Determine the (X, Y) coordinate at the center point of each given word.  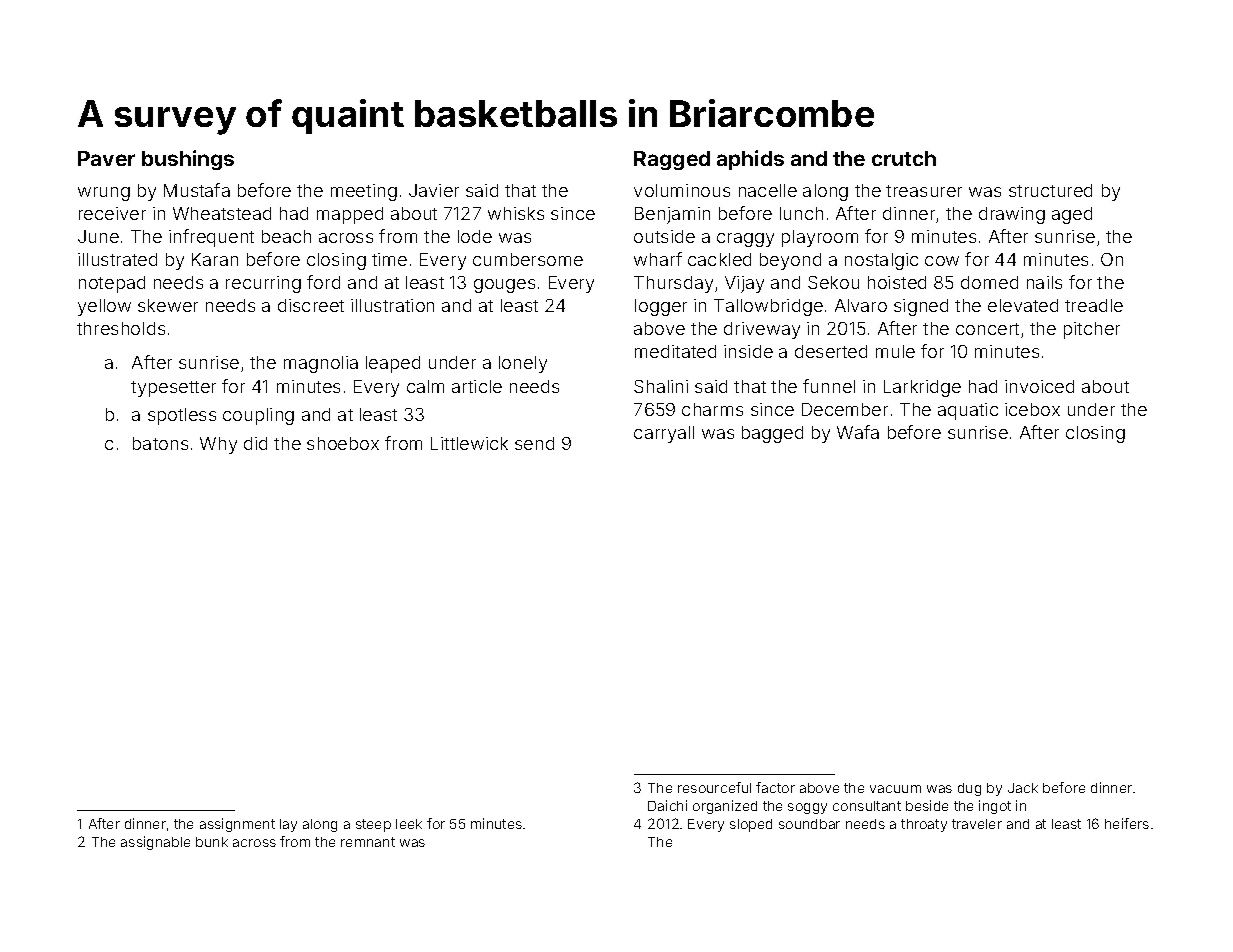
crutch (904, 158)
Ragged (672, 160)
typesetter (173, 389)
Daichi (667, 805)
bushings (188, 160)
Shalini (661, 386)
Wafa (858, 432)
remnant (368, 842)
